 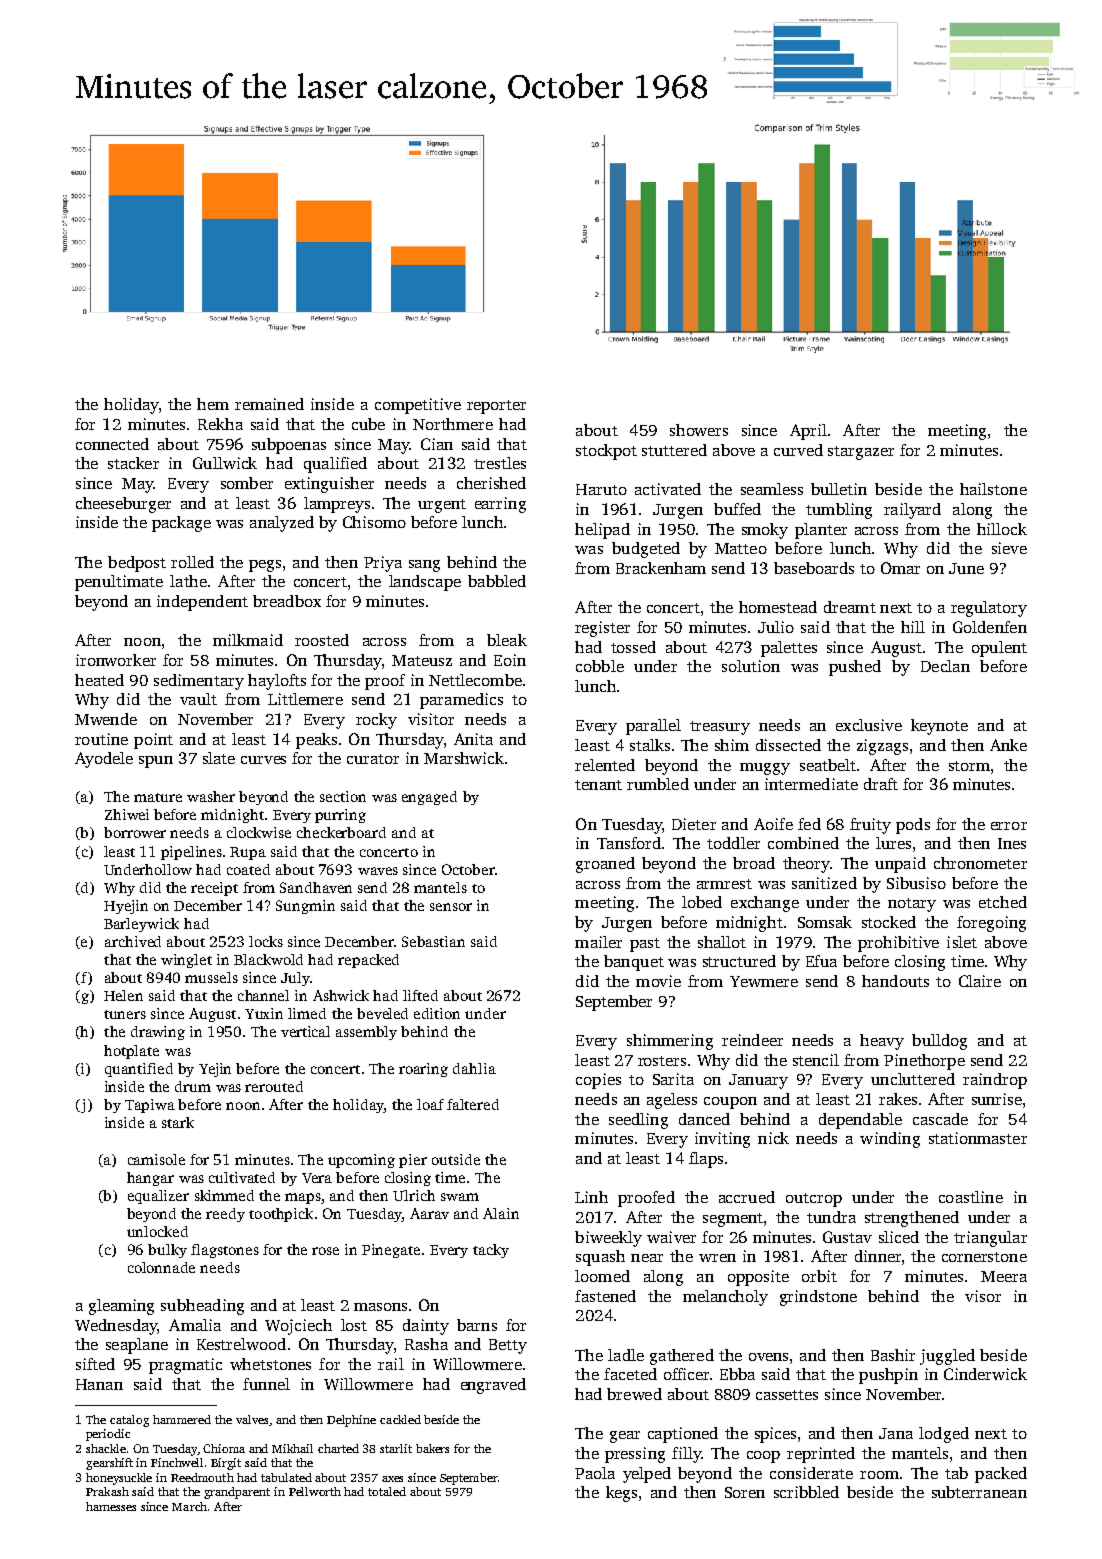 I want to click on stockpot, so click(x=606, y=452).
